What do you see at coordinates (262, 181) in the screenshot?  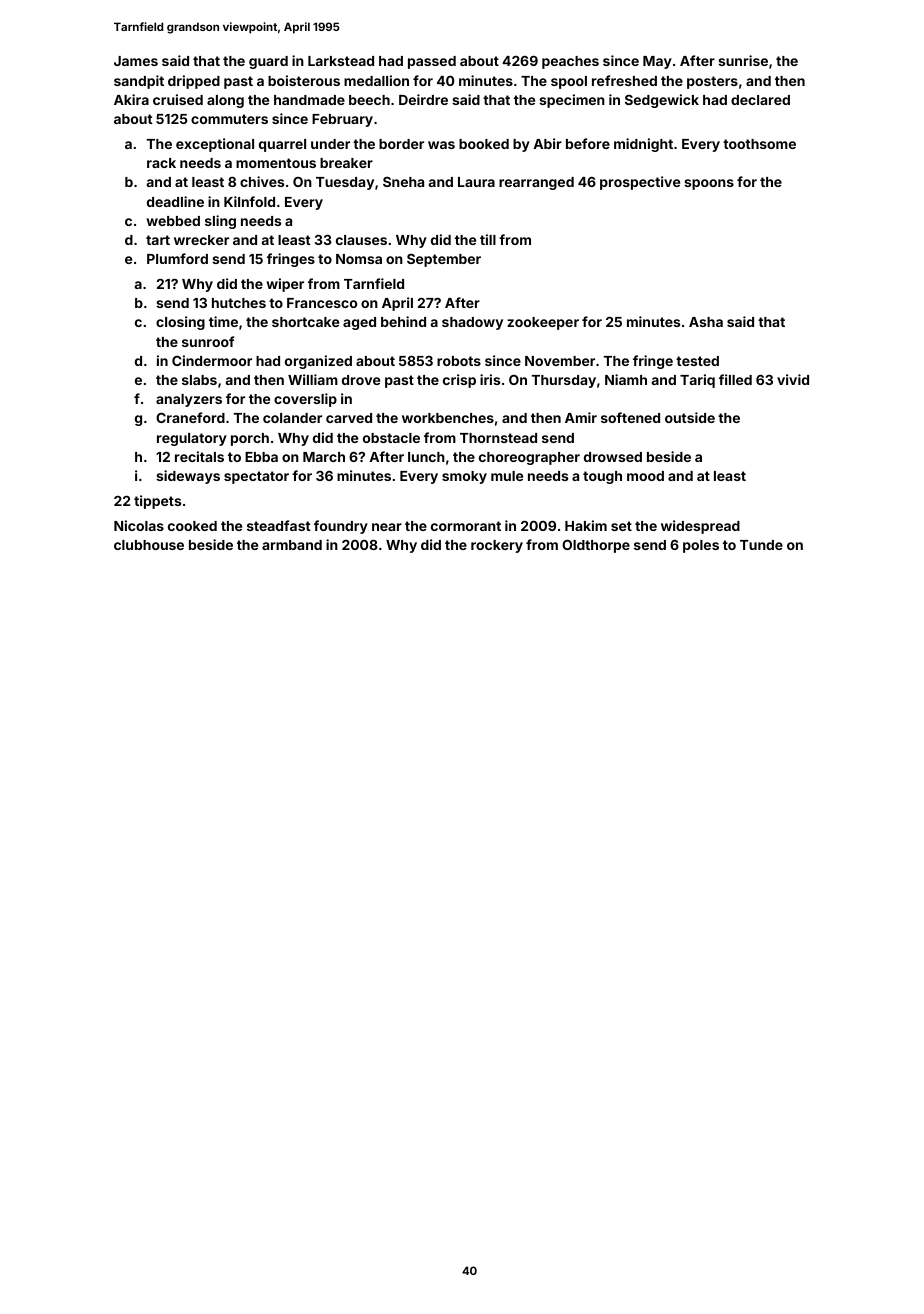 I see `chives` at bounding box center [262, 181].
